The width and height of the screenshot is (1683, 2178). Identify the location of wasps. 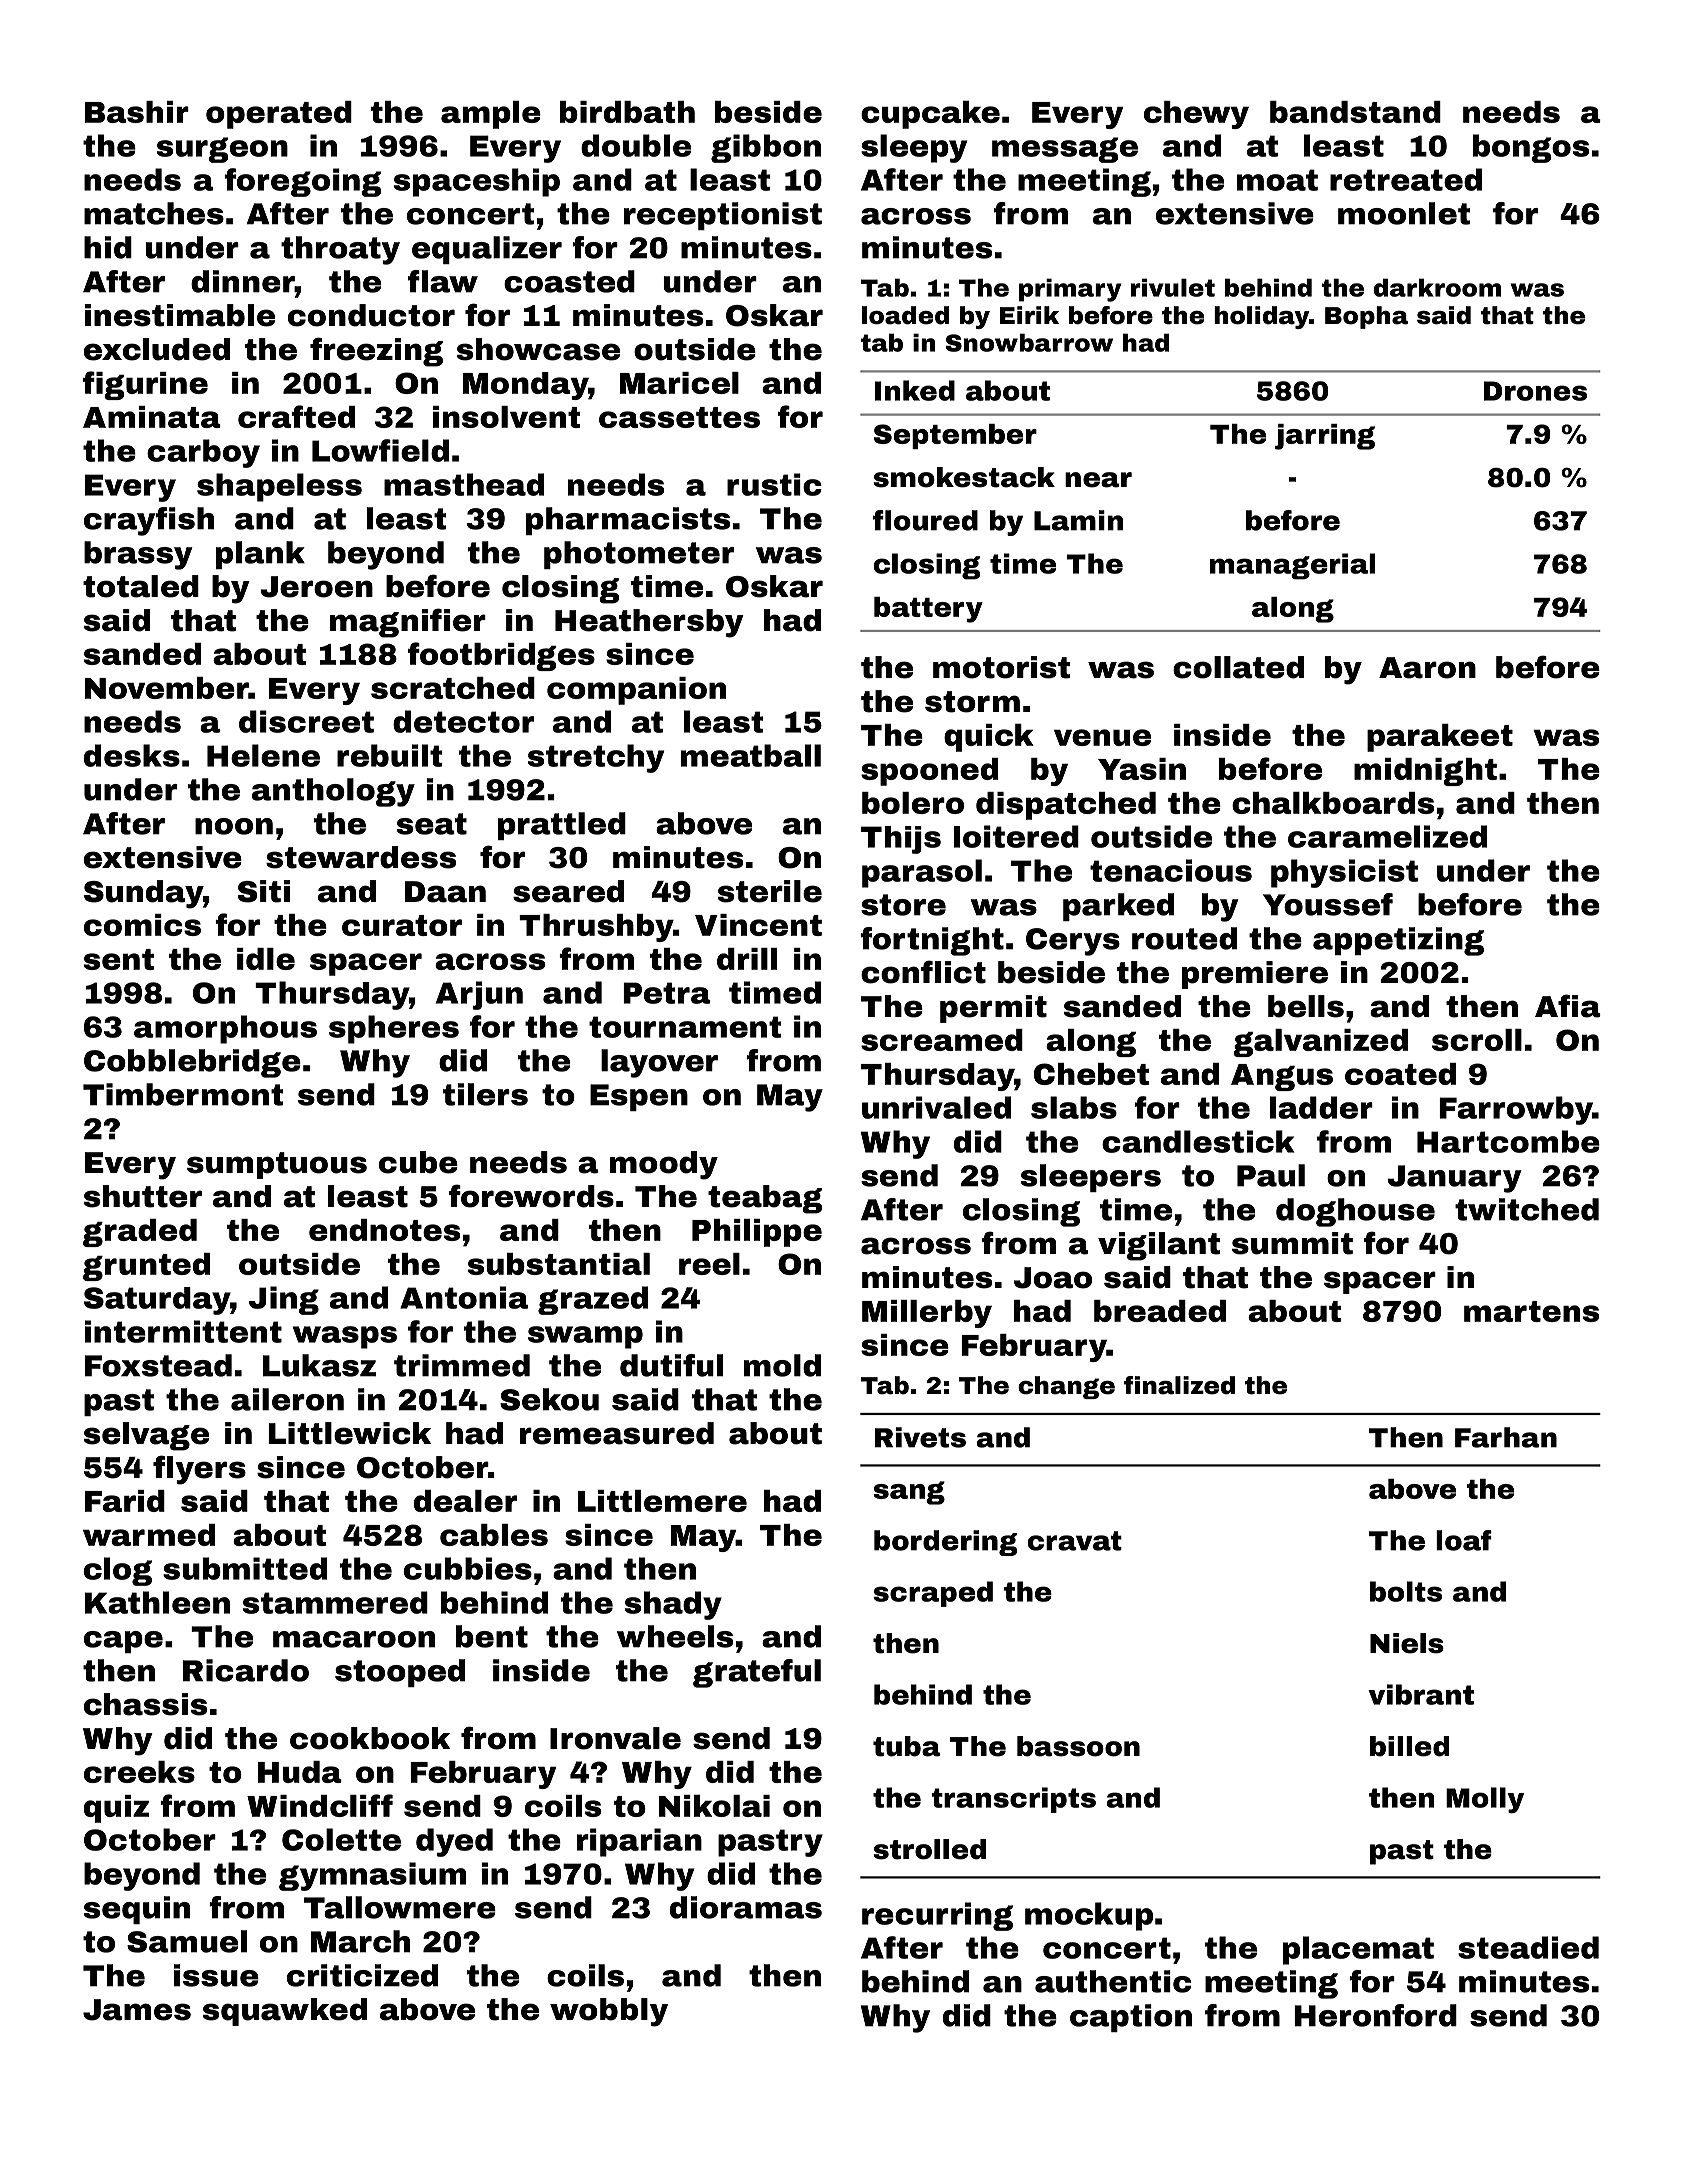
(345, 1337).
